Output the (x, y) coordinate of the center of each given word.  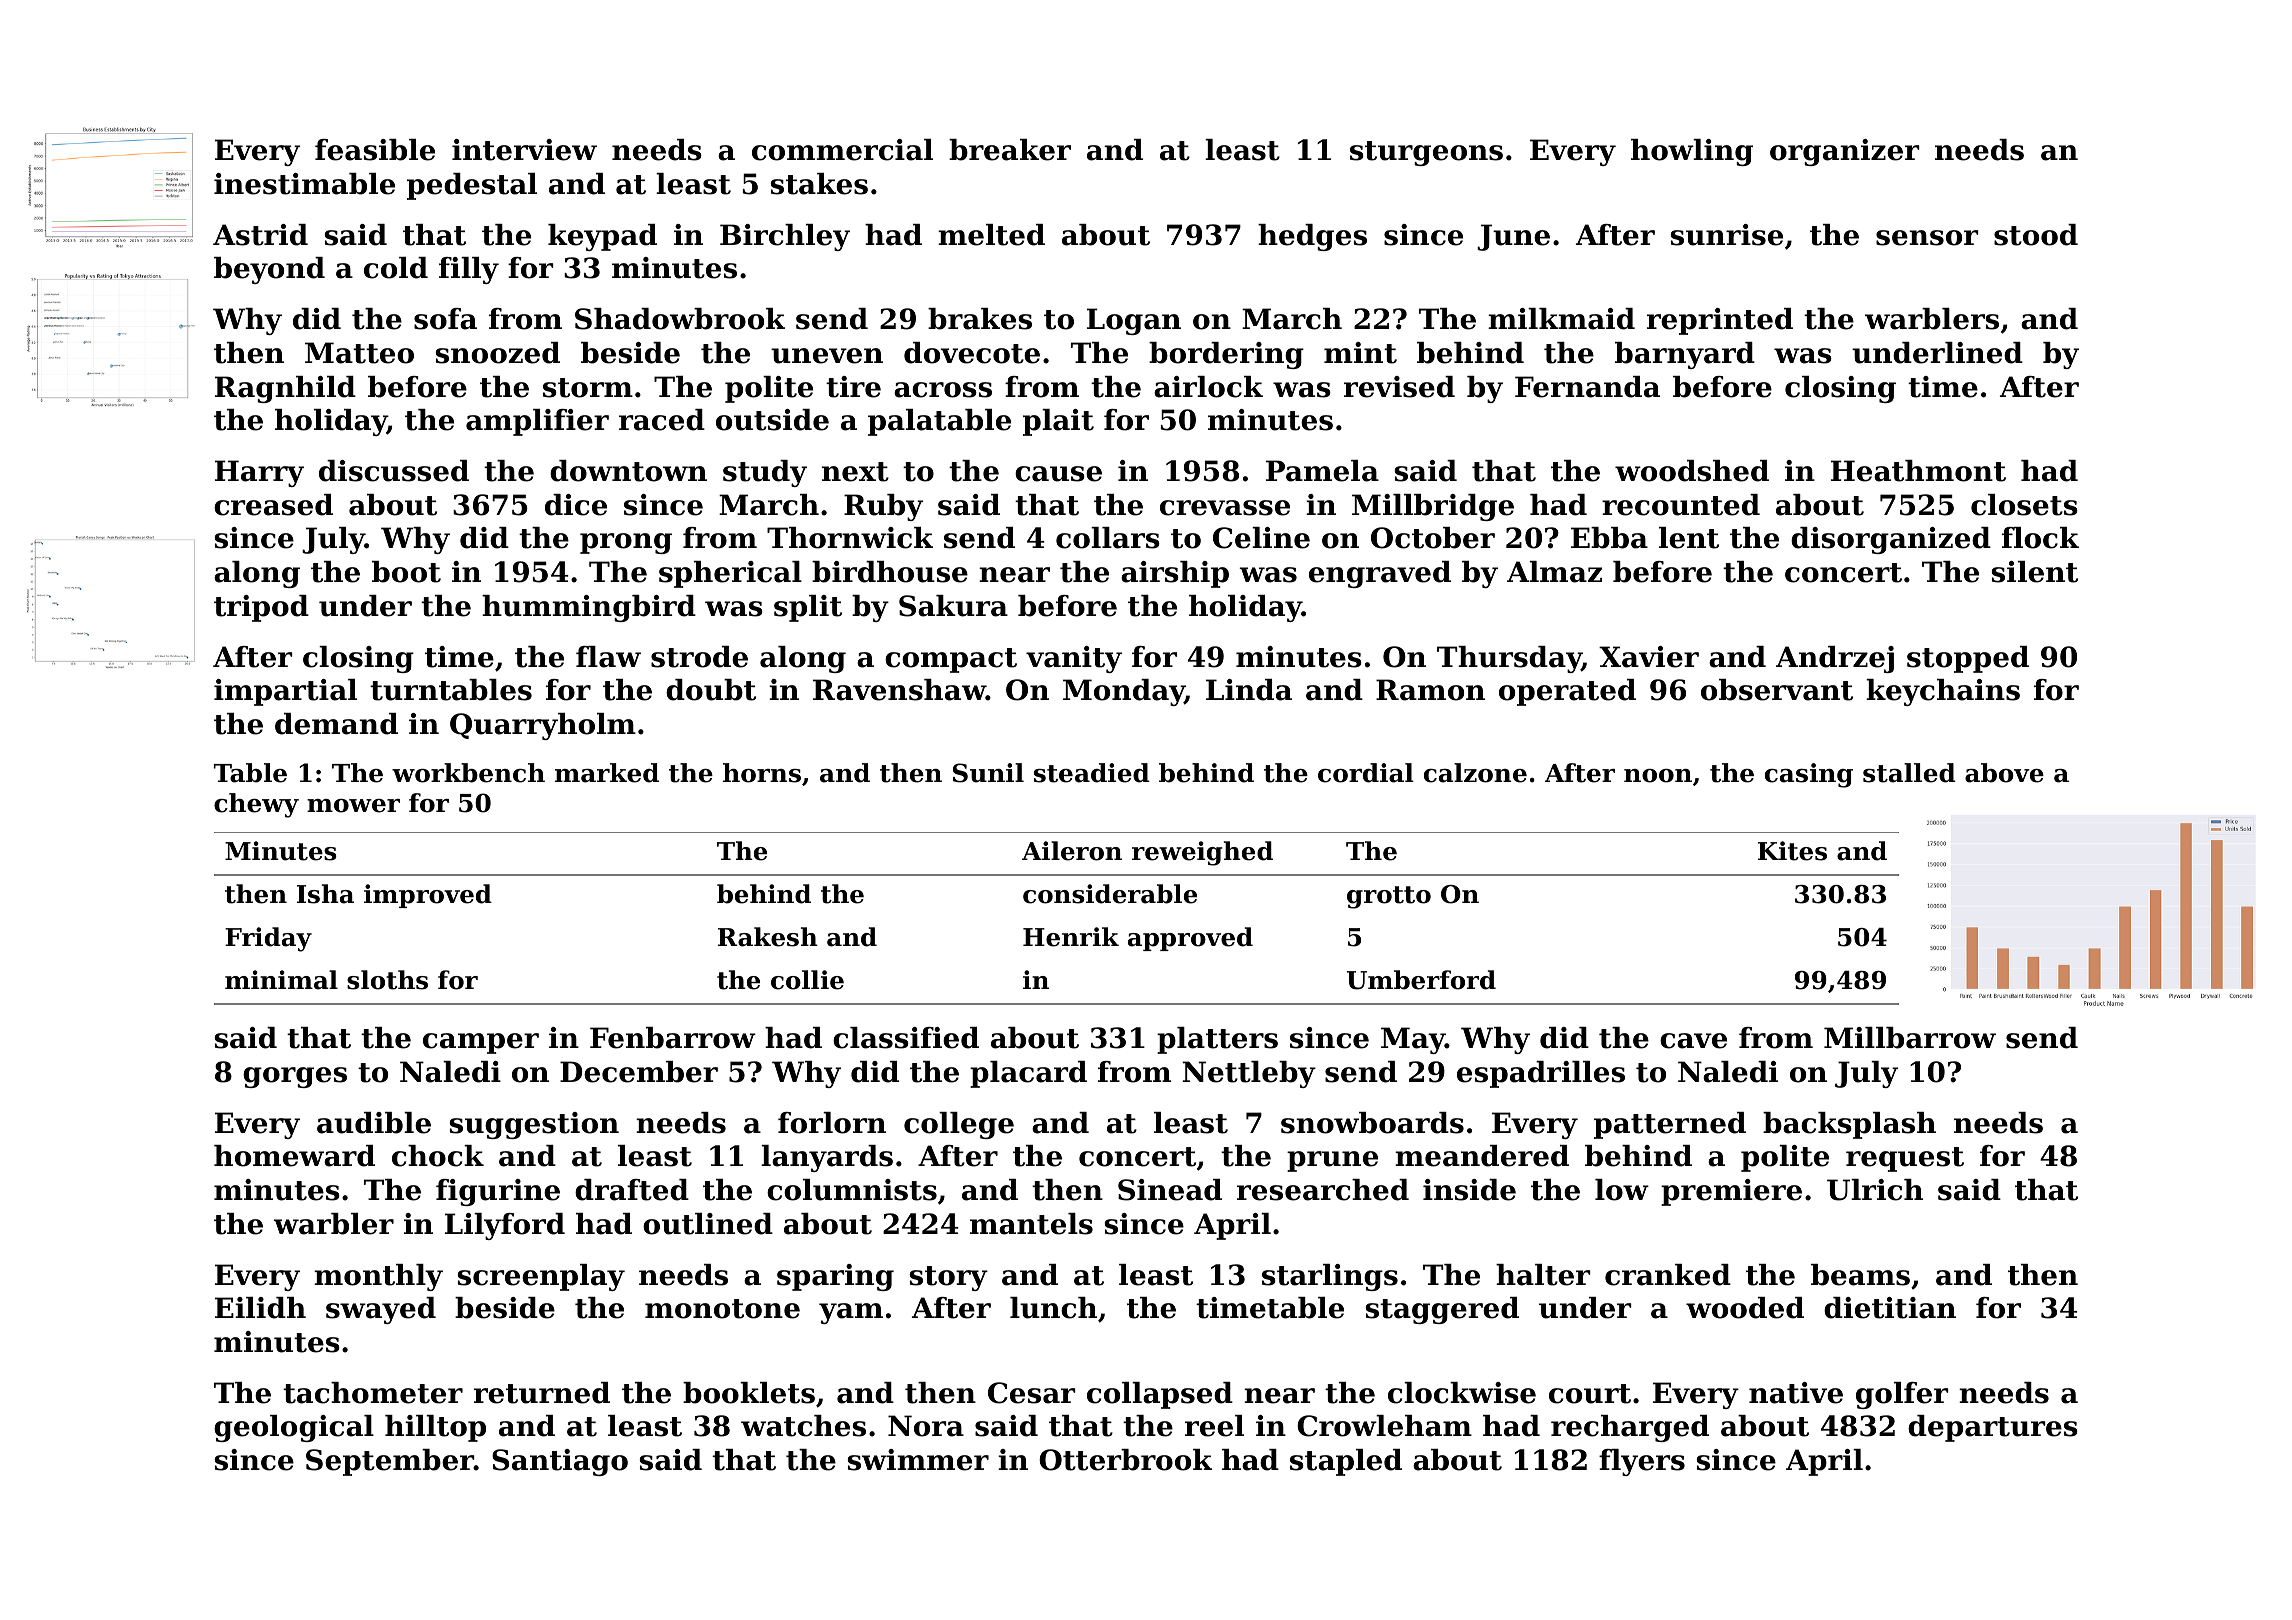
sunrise (1726, 235)
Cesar (1032, 1393)
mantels (1031, 1224)
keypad (602, 237)
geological (294, 1428)
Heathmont (1918, 471)
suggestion (534, 1125)
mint (1360, 353)
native (1796, 1393)
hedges (1312, 237)
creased (273, 505)
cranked (1668, 1275)
